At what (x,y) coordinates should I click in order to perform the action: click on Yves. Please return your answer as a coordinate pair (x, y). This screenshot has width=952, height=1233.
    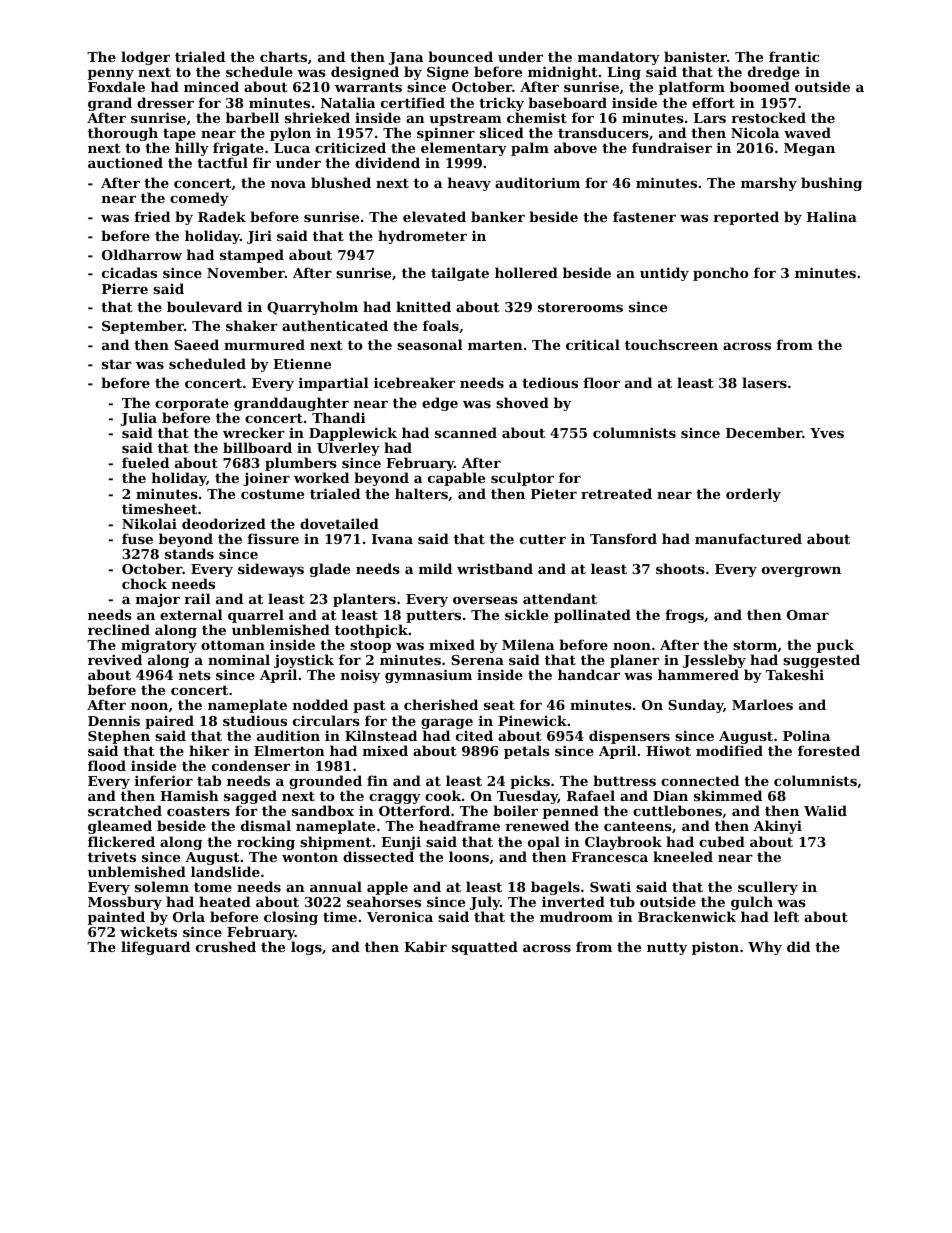
    Looking at the image, I should click on (827, 433).
